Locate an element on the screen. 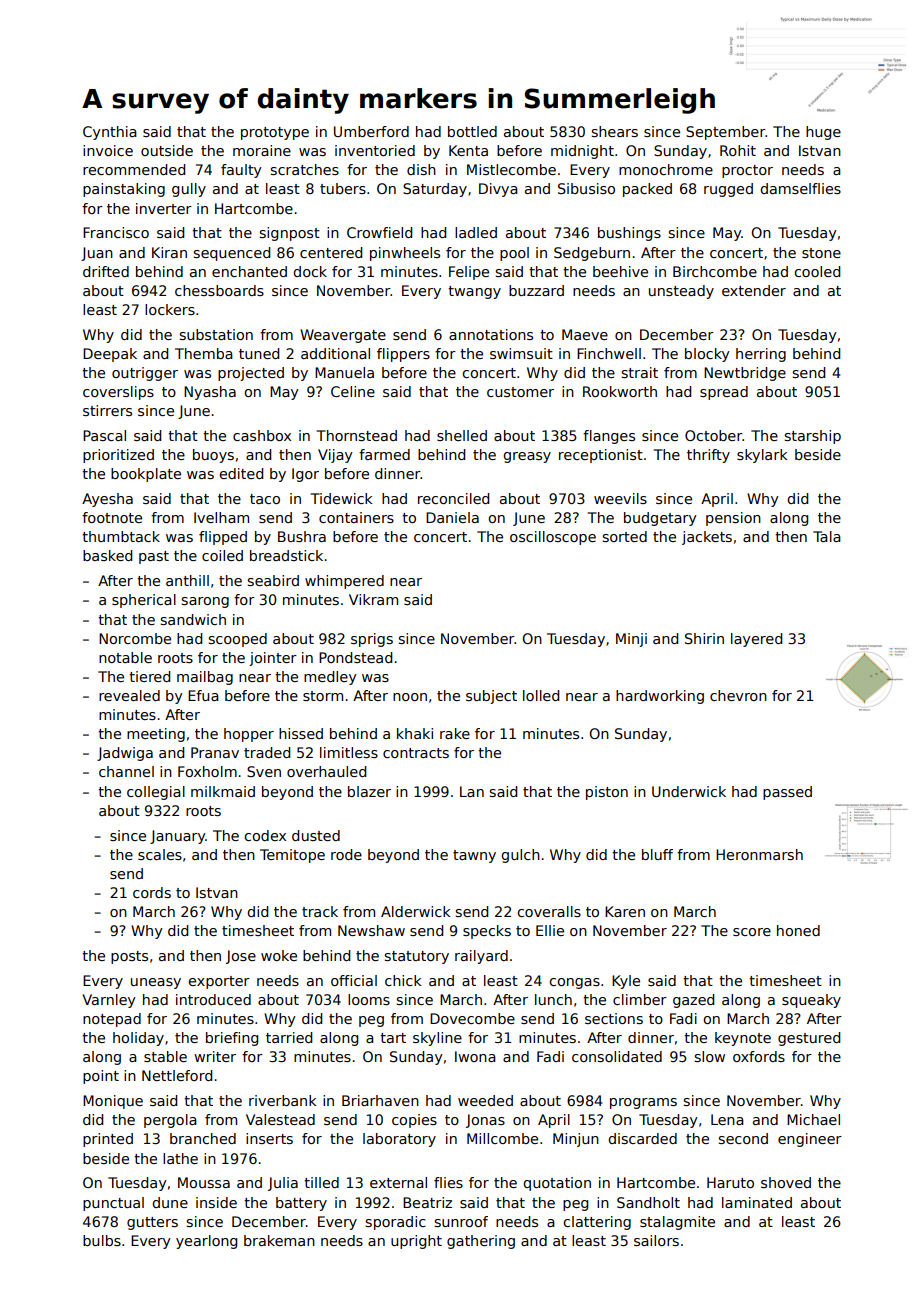  quotation is located at coordinates (557, 1184).
